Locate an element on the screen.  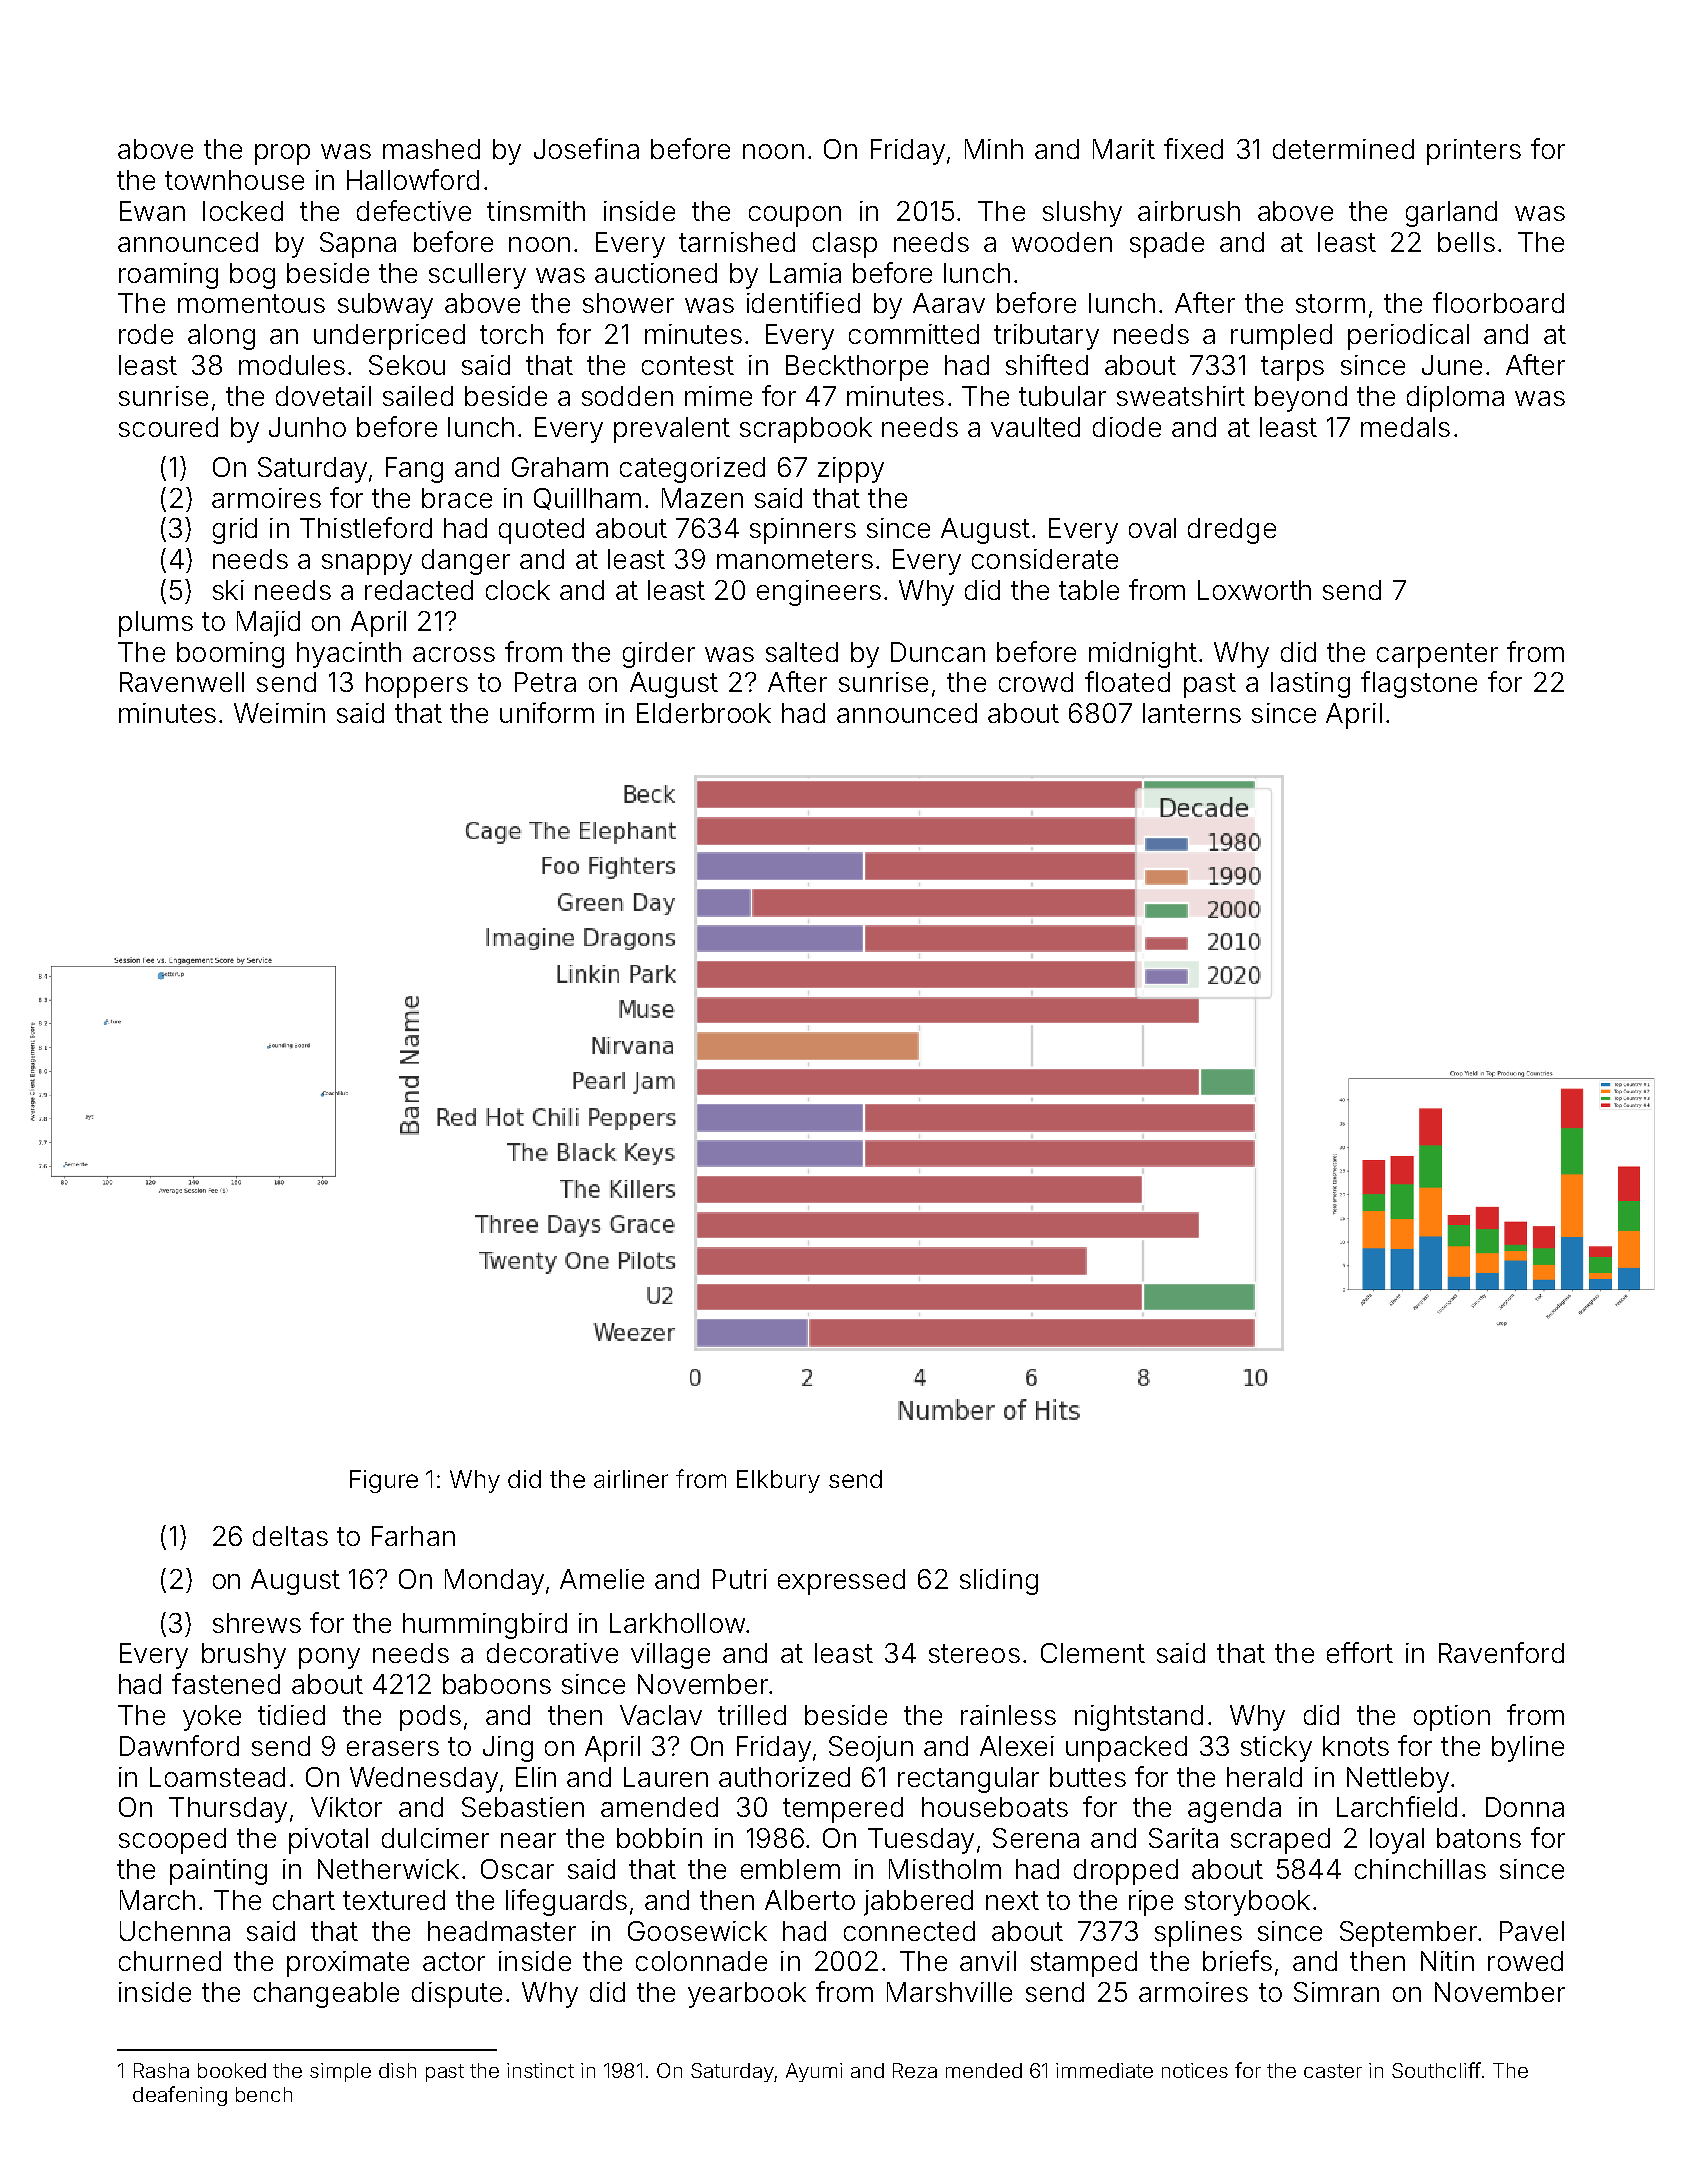
stamped is located at coordinates (1084, 1964).
